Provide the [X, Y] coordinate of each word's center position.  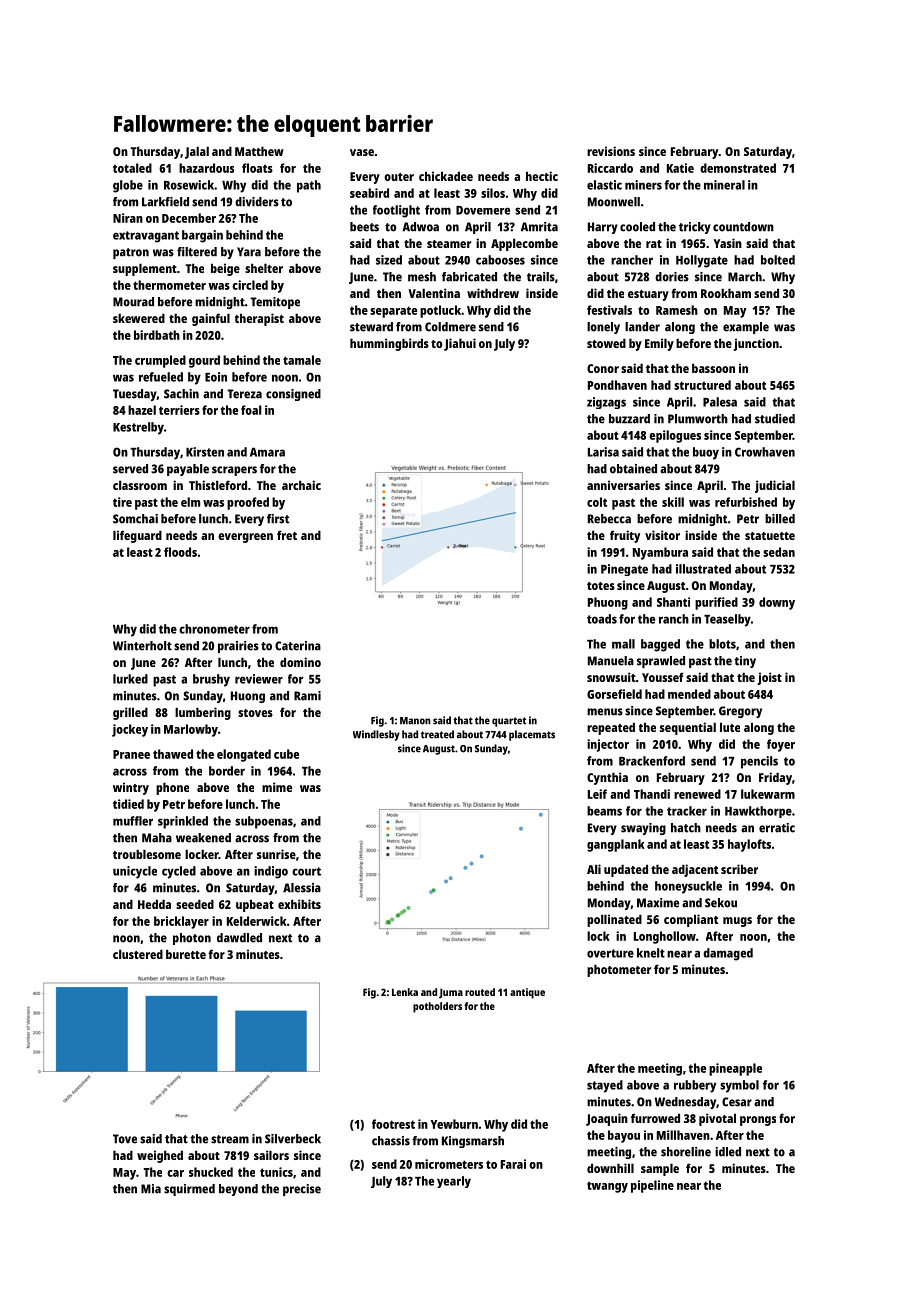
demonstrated [738, 168]
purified [716, 603]
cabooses [500, 260]
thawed [173, 754]
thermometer [169, 285]
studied [775, 419]
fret [287, 535]
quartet [509, 722]
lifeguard [137, 536]
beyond [238, 1190]
